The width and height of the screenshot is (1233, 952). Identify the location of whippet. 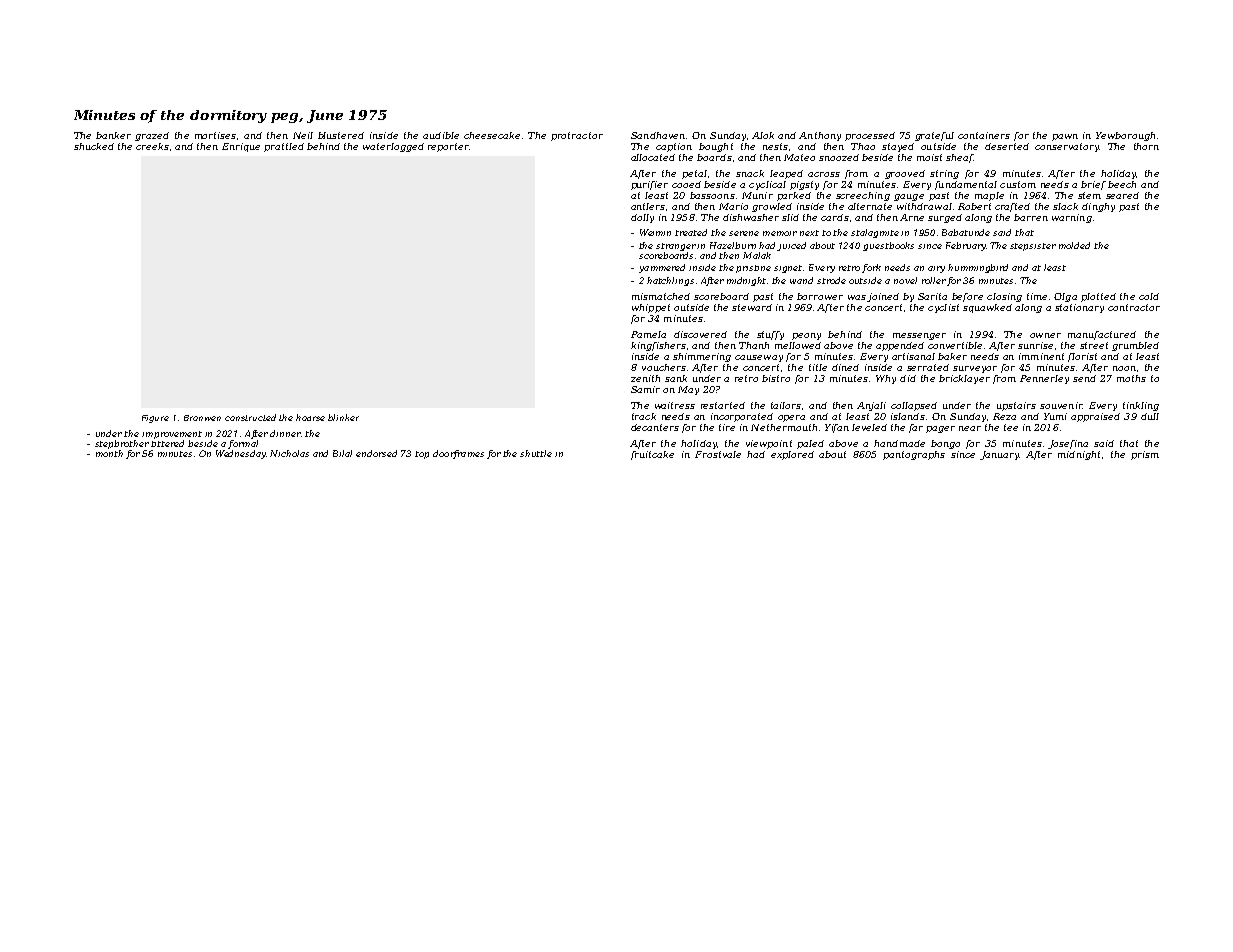
(651, 308).
